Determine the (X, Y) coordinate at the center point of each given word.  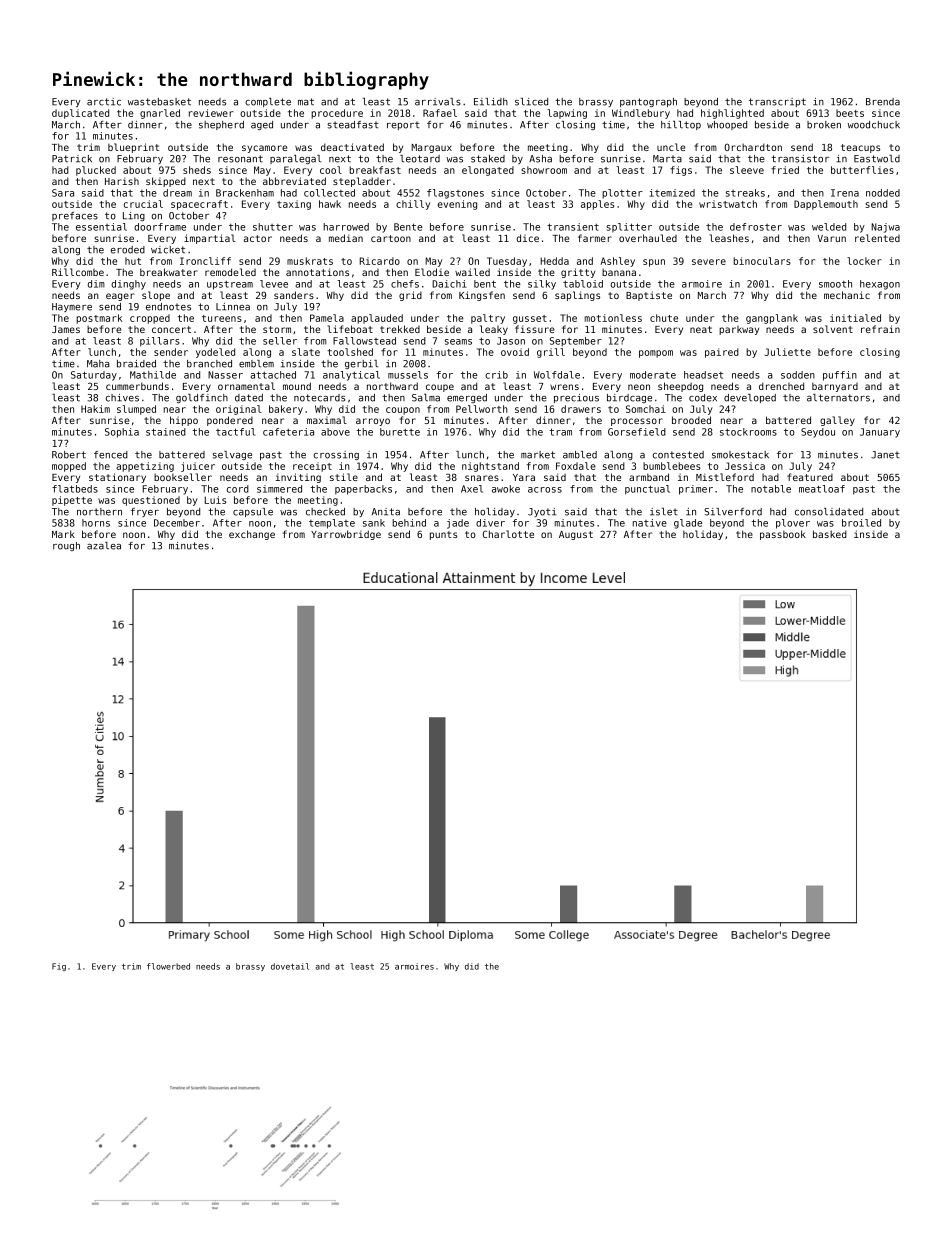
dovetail (290, 966)
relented (877, 238)
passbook (783, 535)
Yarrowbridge (346, 535)
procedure (337, 114)
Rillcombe (78, 272)
